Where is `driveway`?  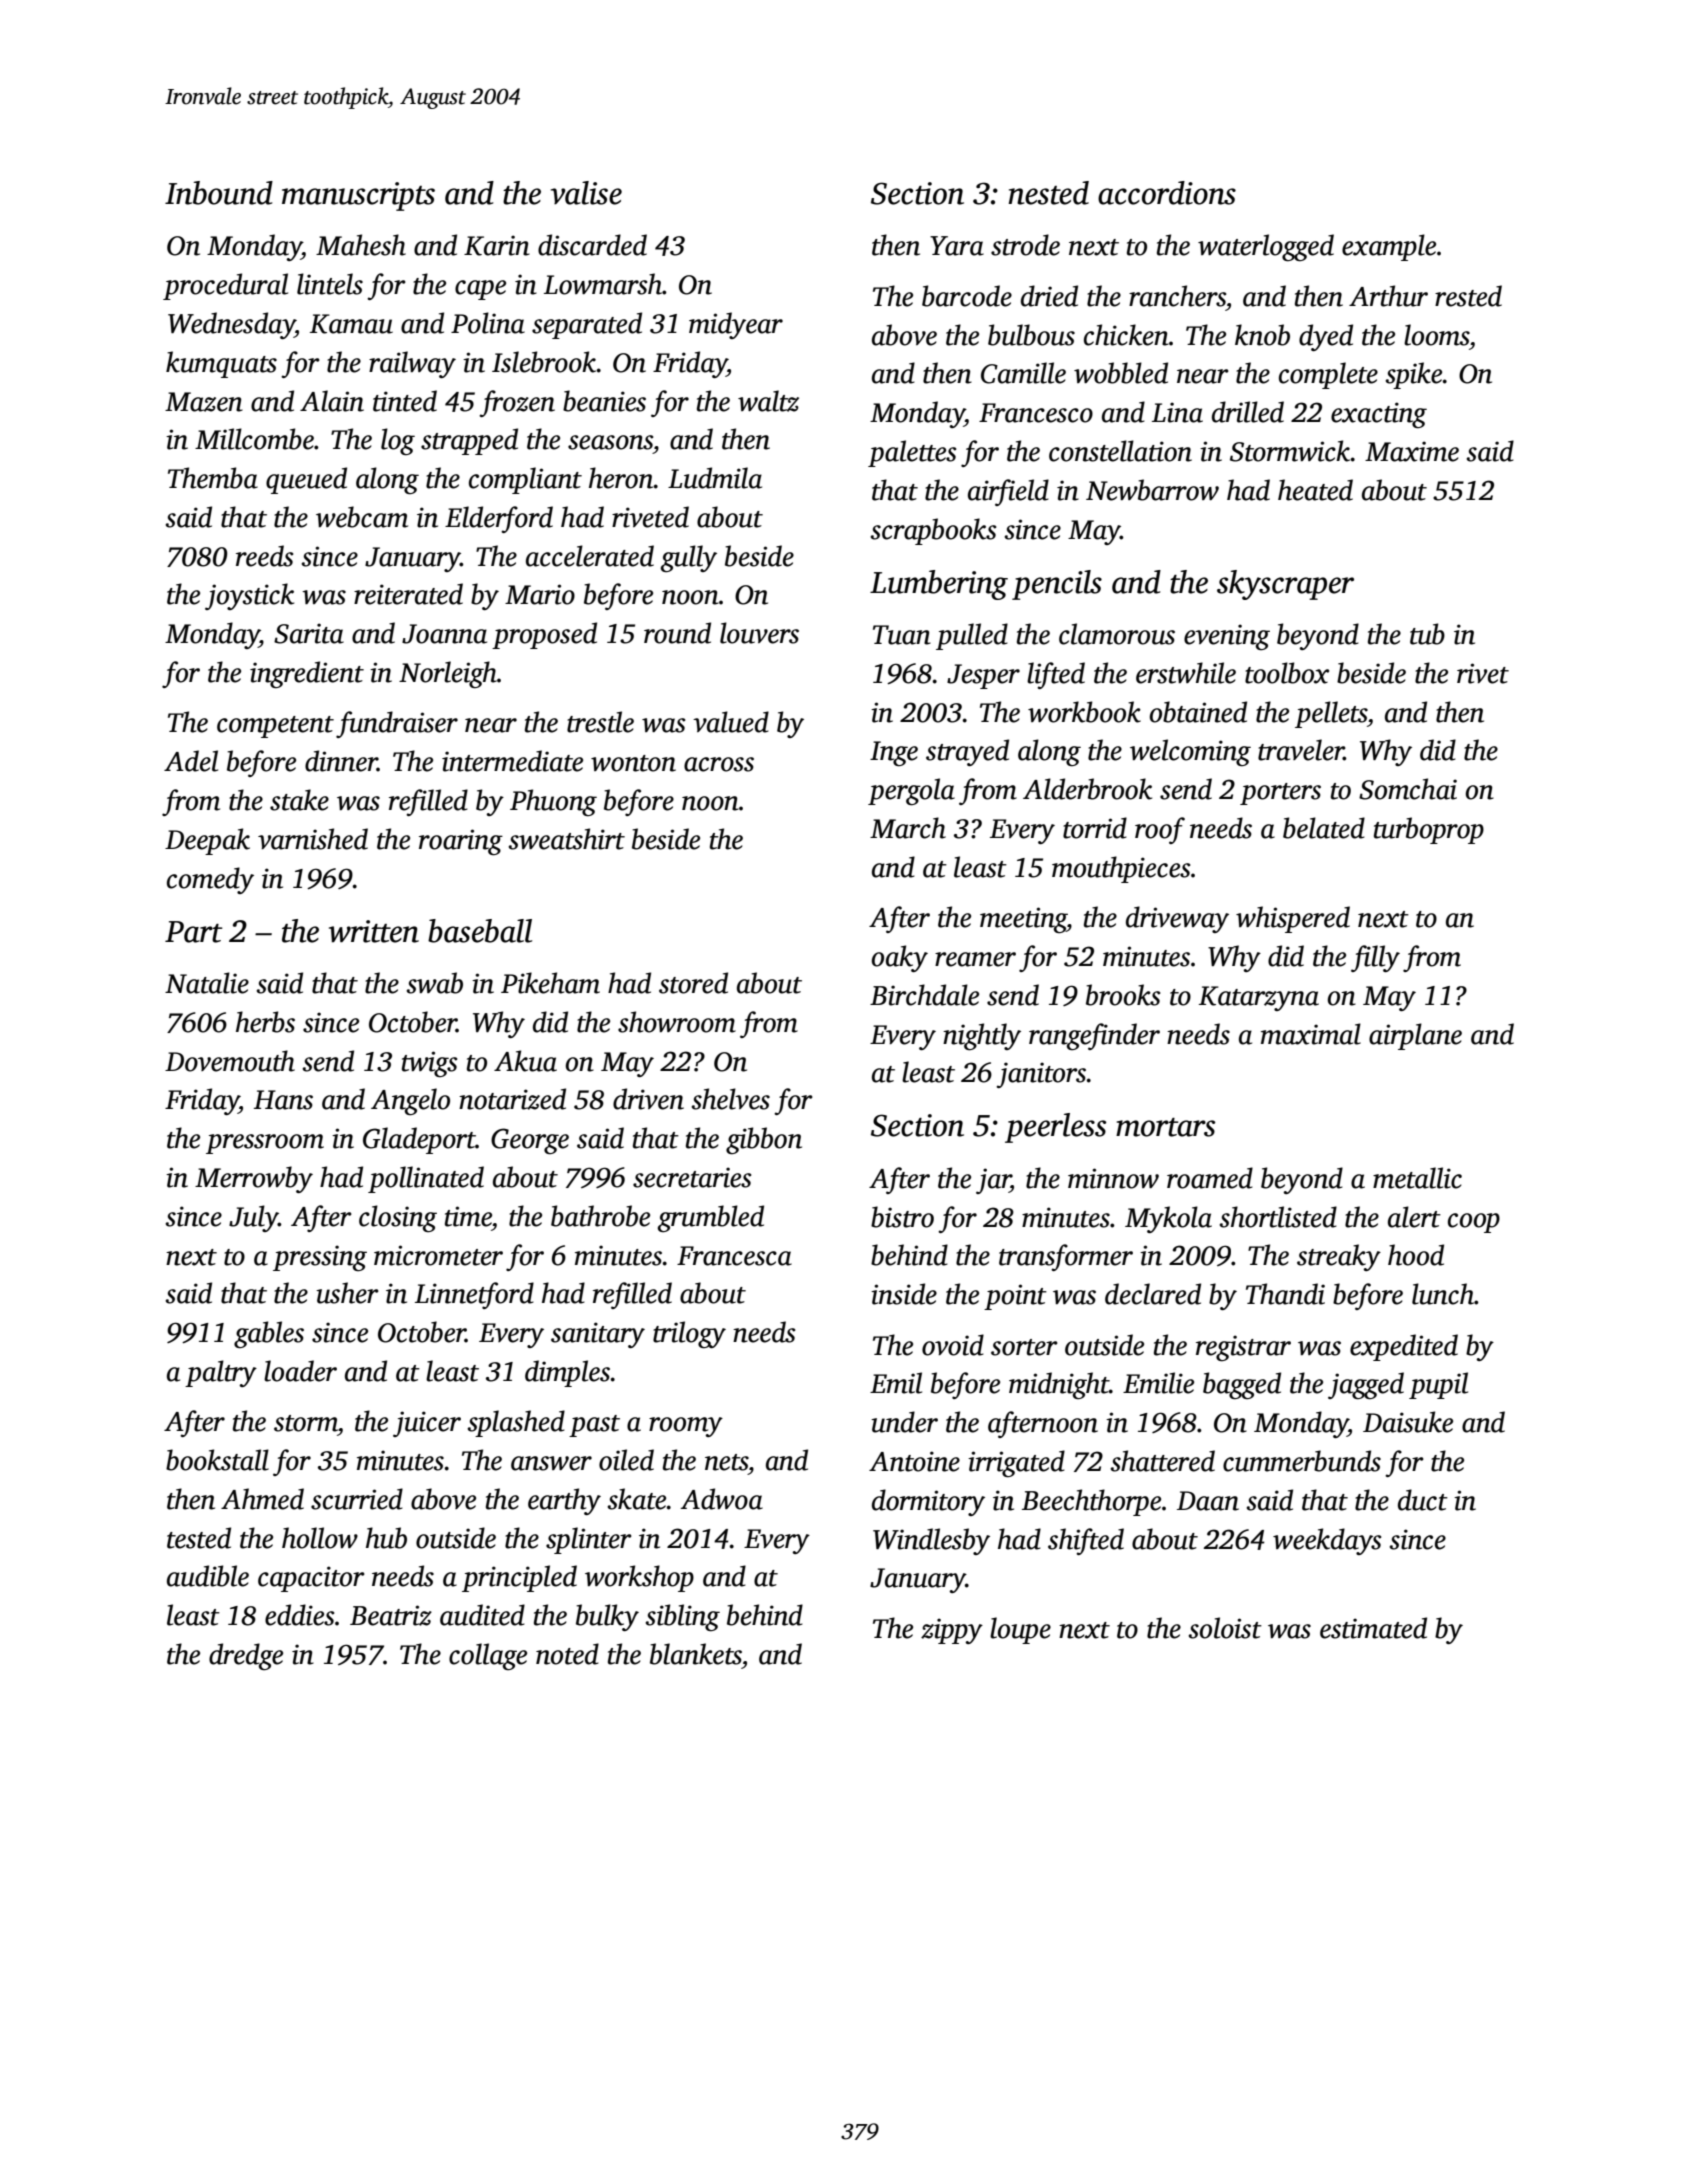
driveway is located at coordinates (1177, 919).
